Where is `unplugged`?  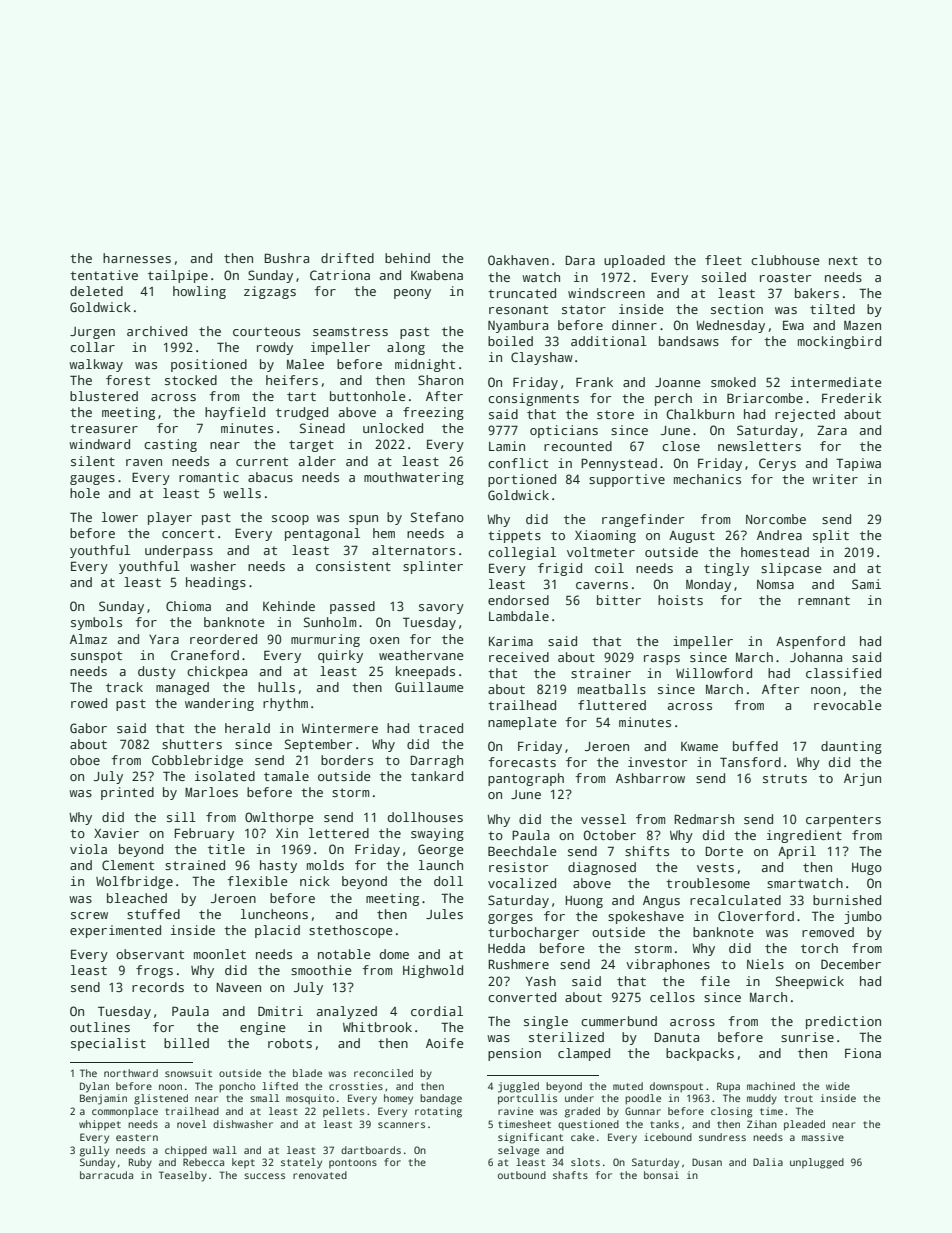
unplugged is located at coordinates (817, 1163).
